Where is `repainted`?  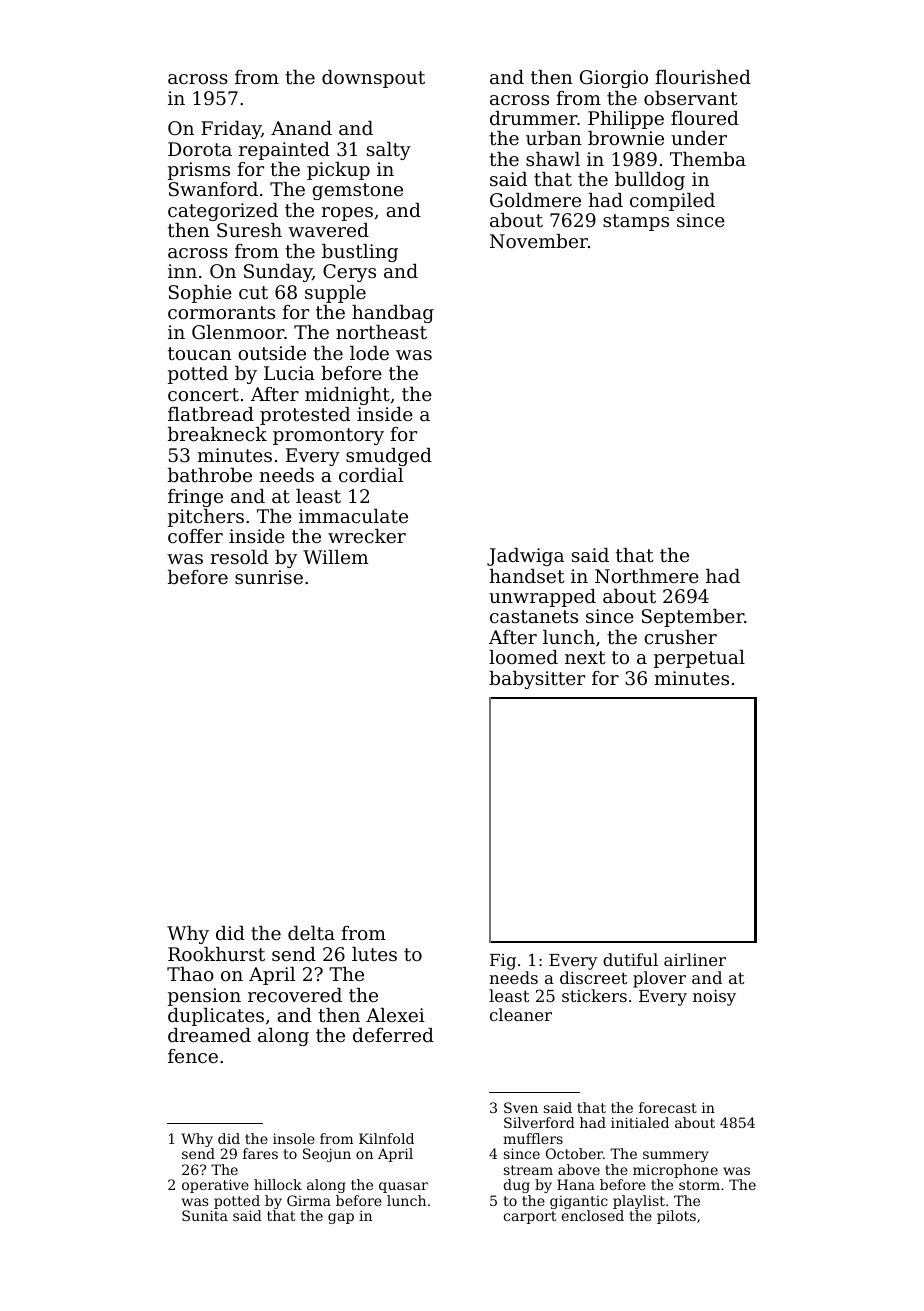
repainted is located at coordinates (284, 151).
